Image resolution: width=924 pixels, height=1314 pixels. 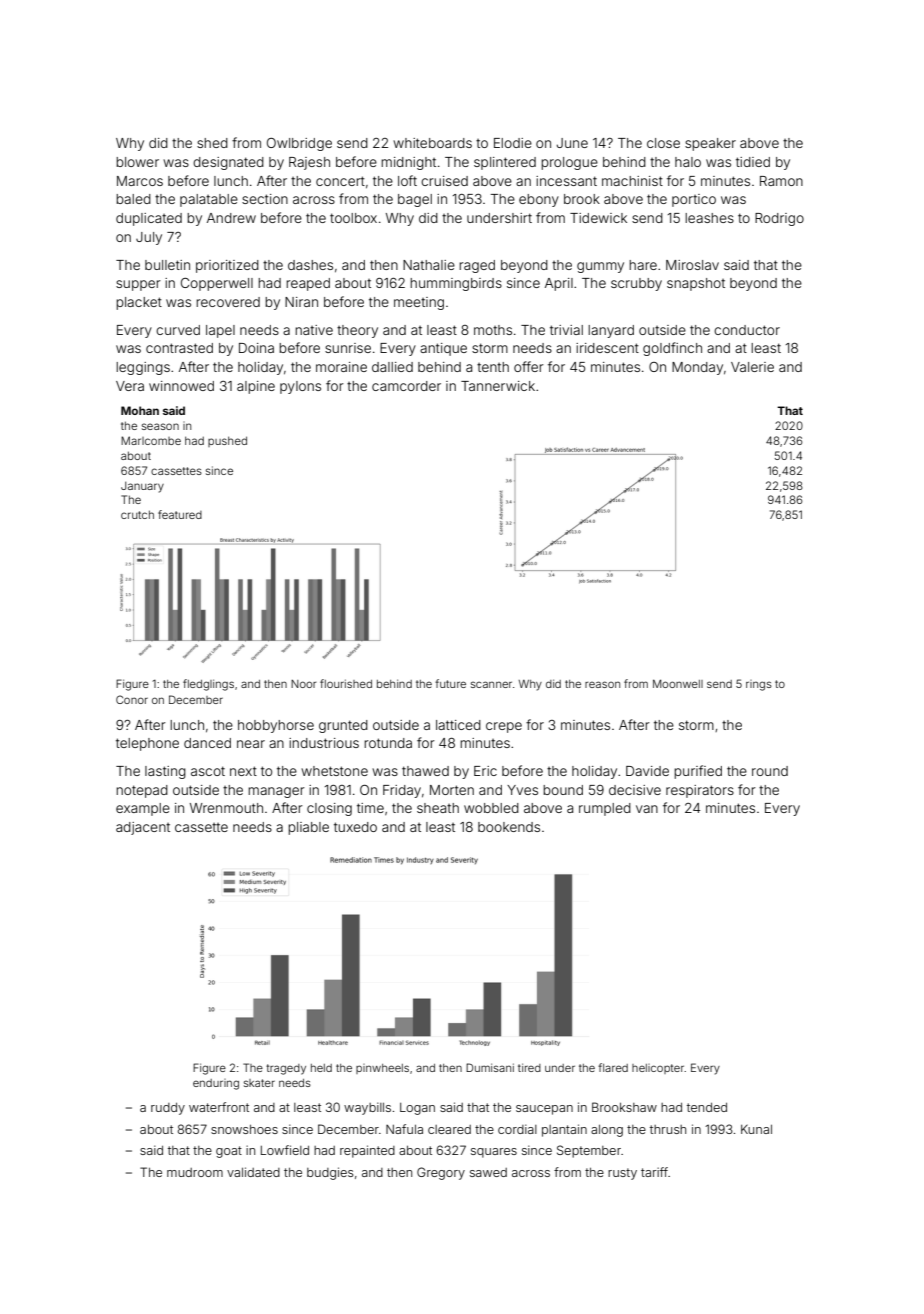 What do you see at coordinates (178, 330) in the screenshot?
I see `curved` at bounding box center [178, 330].
